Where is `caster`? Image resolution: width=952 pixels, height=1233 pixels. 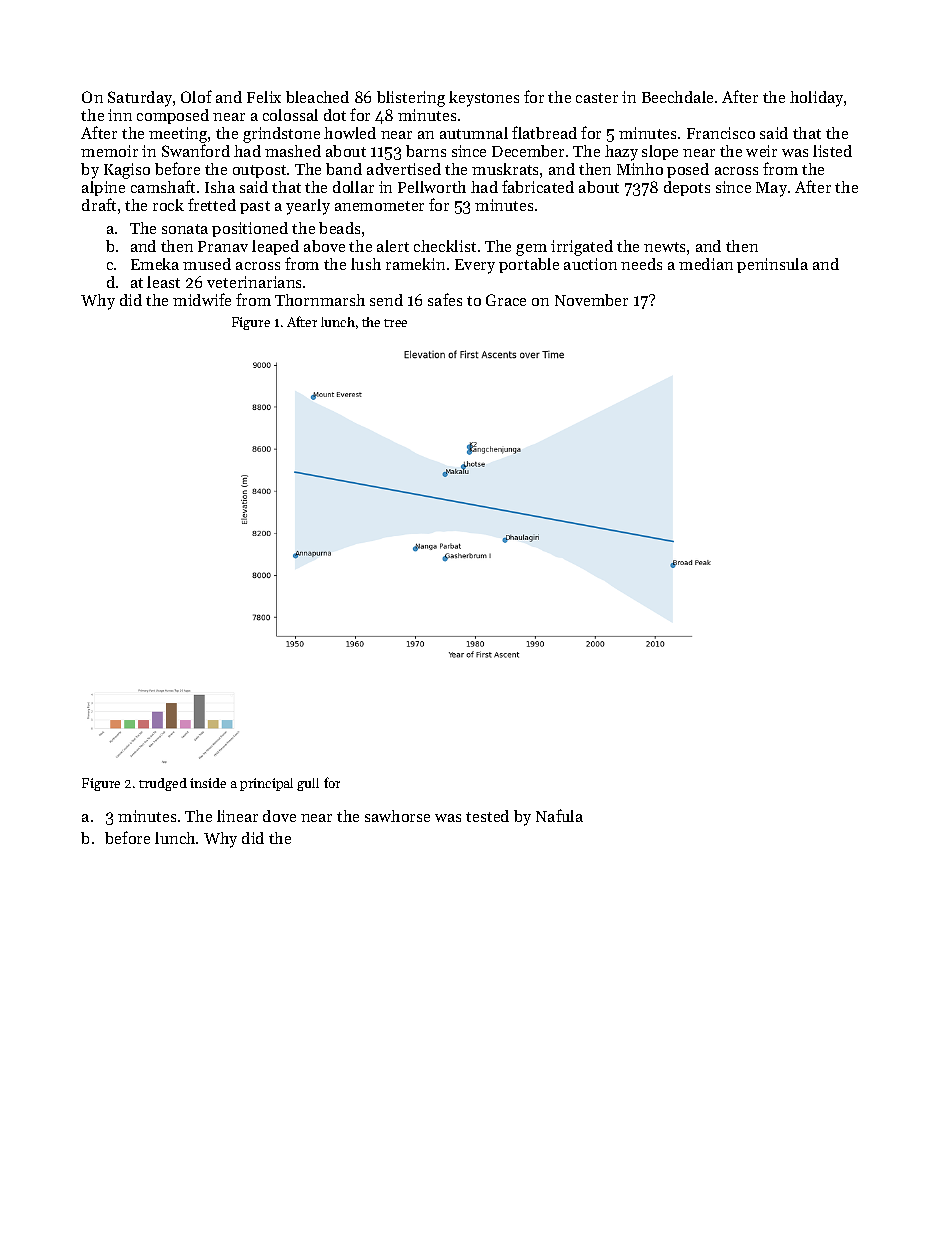
caster is located at coordinates (597, 98).
